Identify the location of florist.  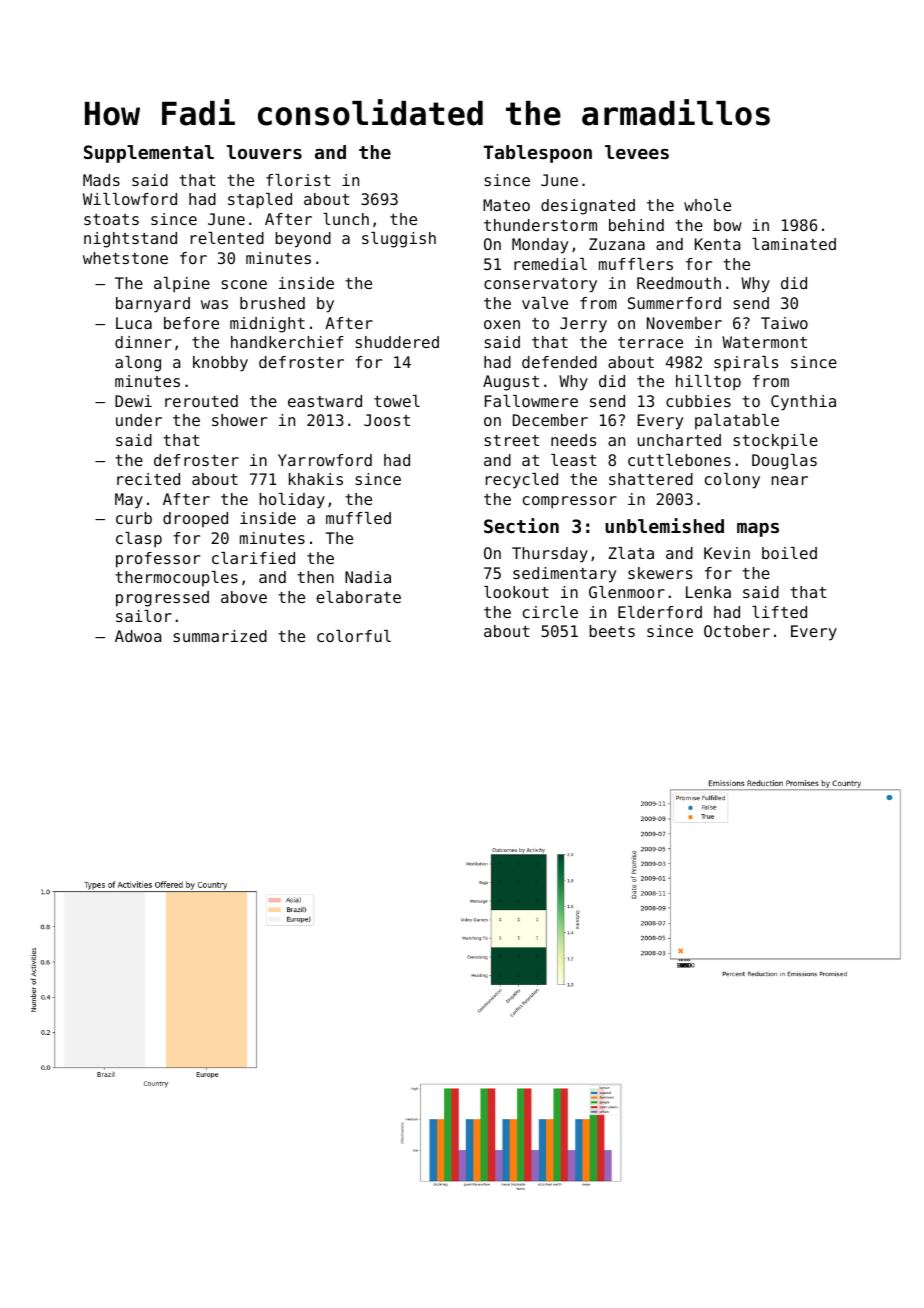
(298, 180).
